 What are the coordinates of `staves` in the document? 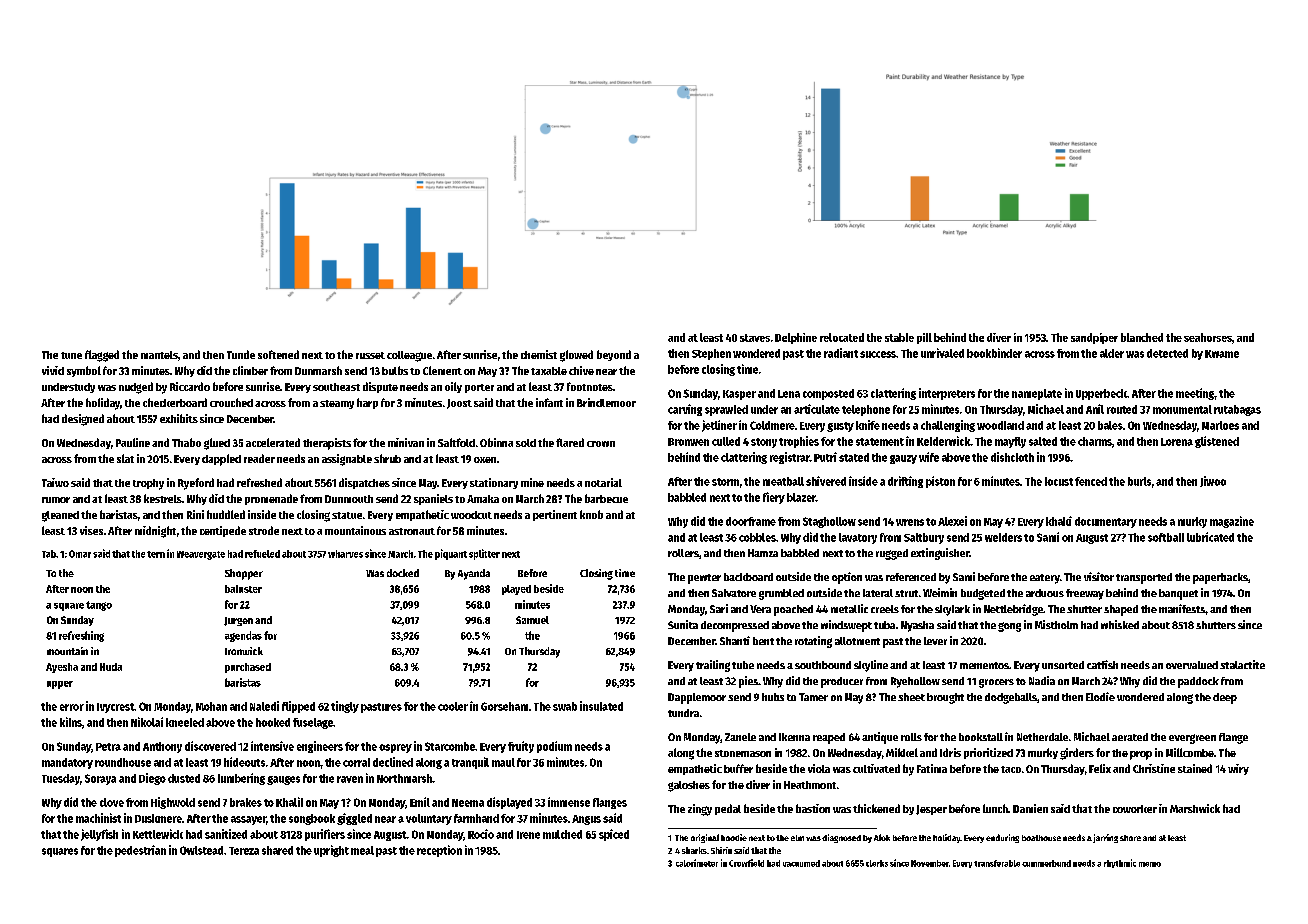 It's located at (755, 338).
